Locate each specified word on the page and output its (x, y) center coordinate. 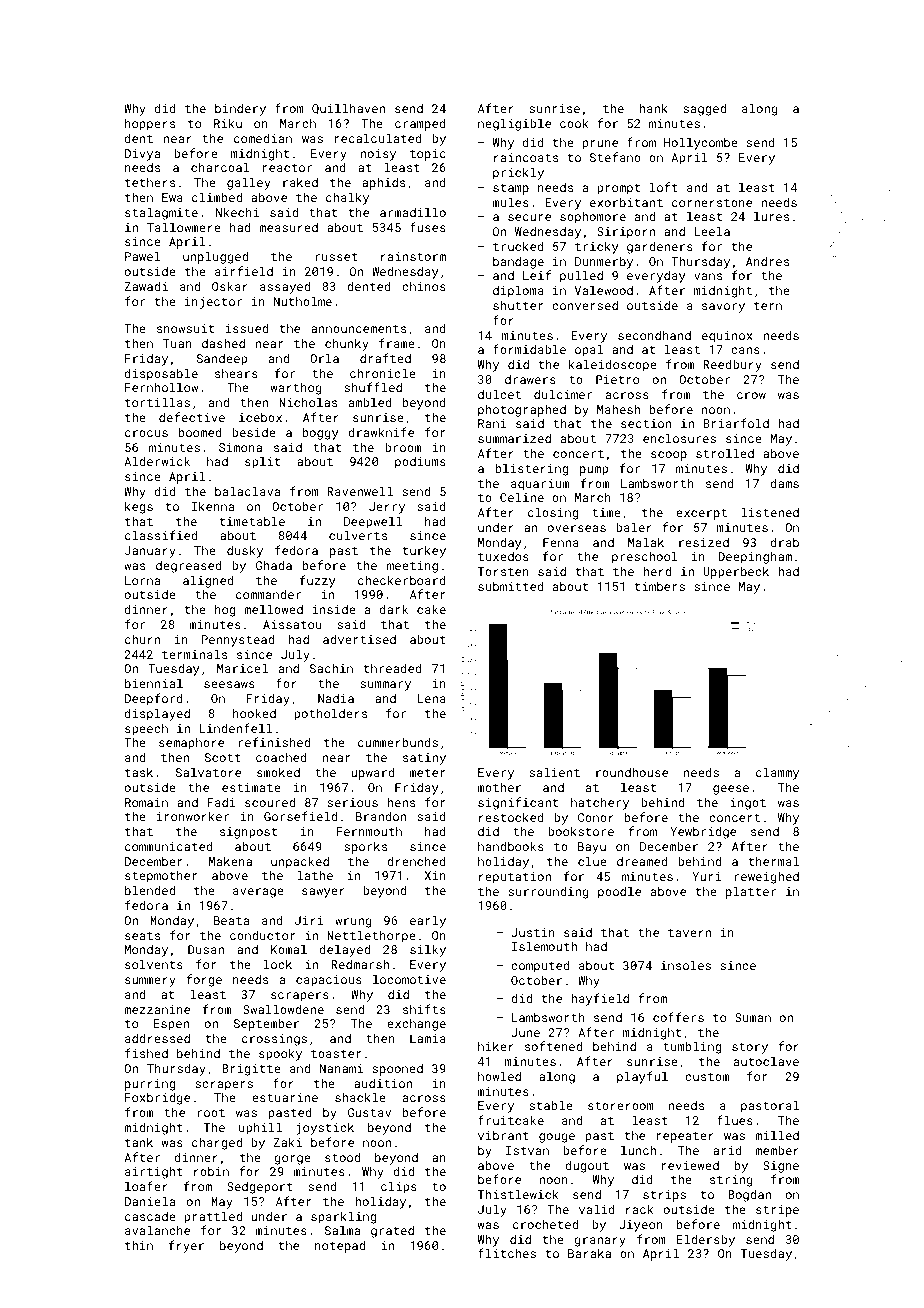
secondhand (654, 335)
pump (594, 471)
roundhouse (632, 772)
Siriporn (626, 233)
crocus (146, 433)
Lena (431, 698)
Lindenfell (235, 728)
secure (529, 217)
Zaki (287, 1142)
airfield (244, 271)
